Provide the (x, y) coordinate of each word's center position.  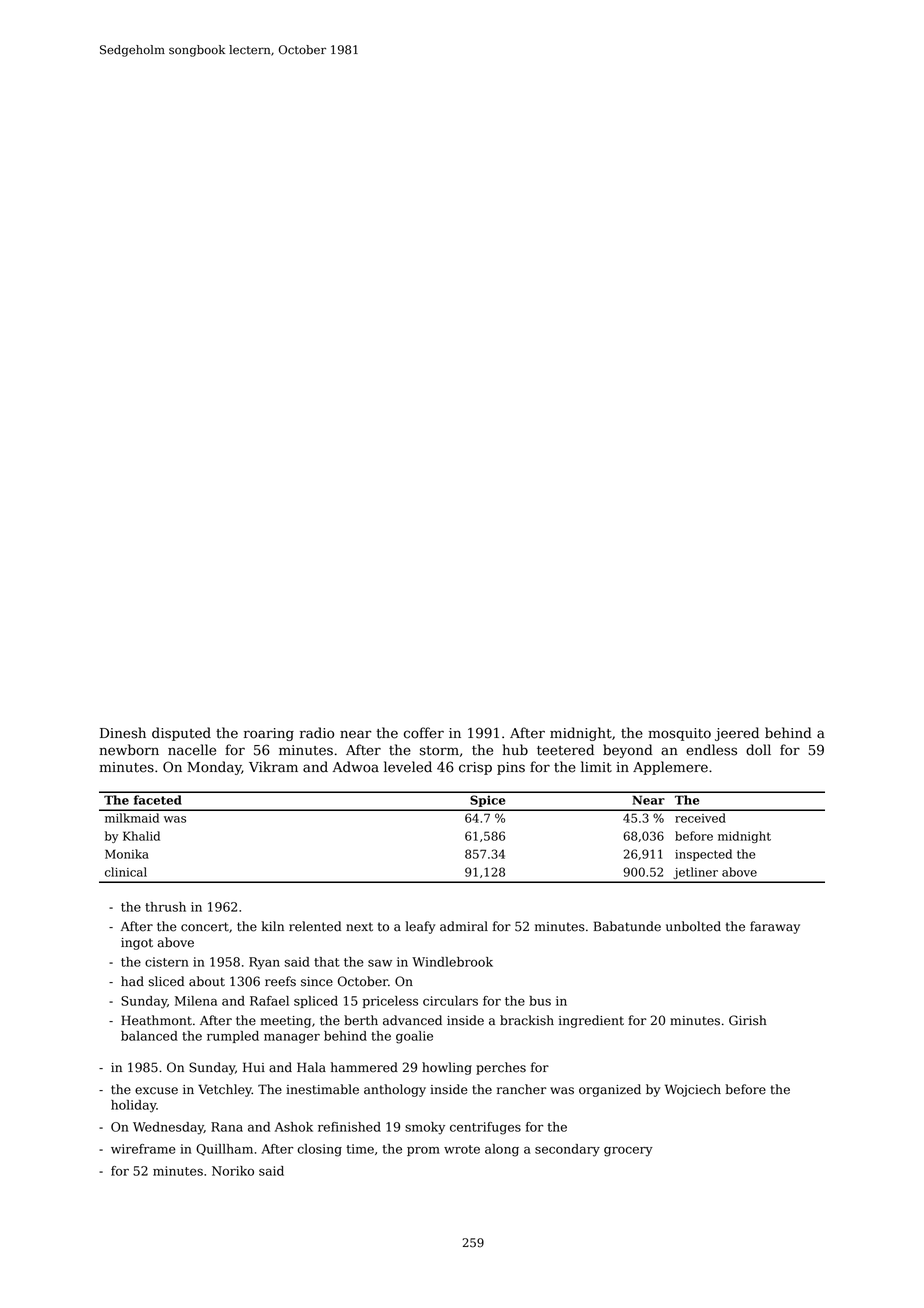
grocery (628, 1151)
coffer (424, 733)
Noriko (233, 1171)
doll (758, 750)
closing (319, 1150)
